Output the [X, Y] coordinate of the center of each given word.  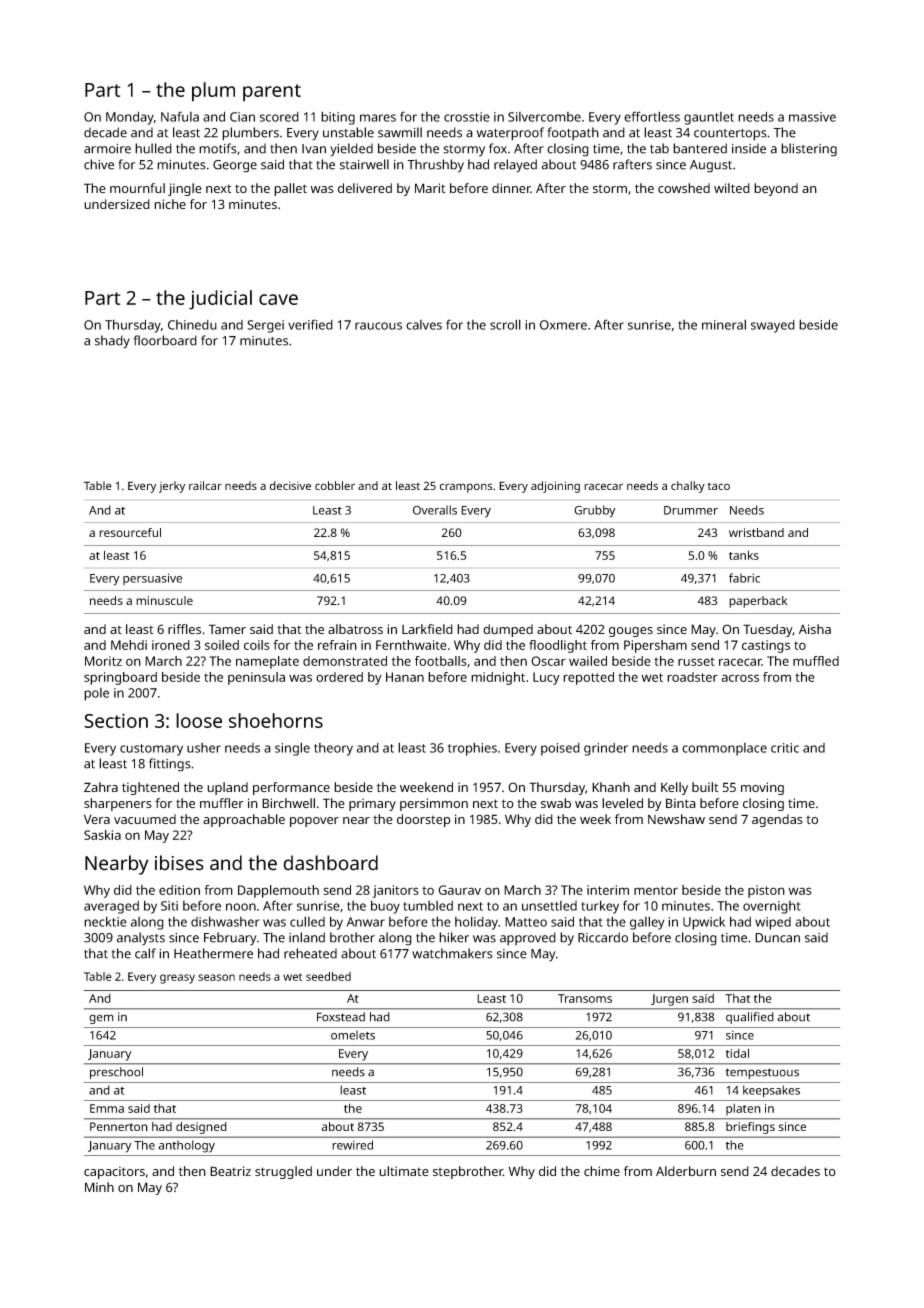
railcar [205, 485]
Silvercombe [544, 117]
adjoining [555, 487]
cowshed [684, 188]
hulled [153, 148]
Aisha [815, 629]
